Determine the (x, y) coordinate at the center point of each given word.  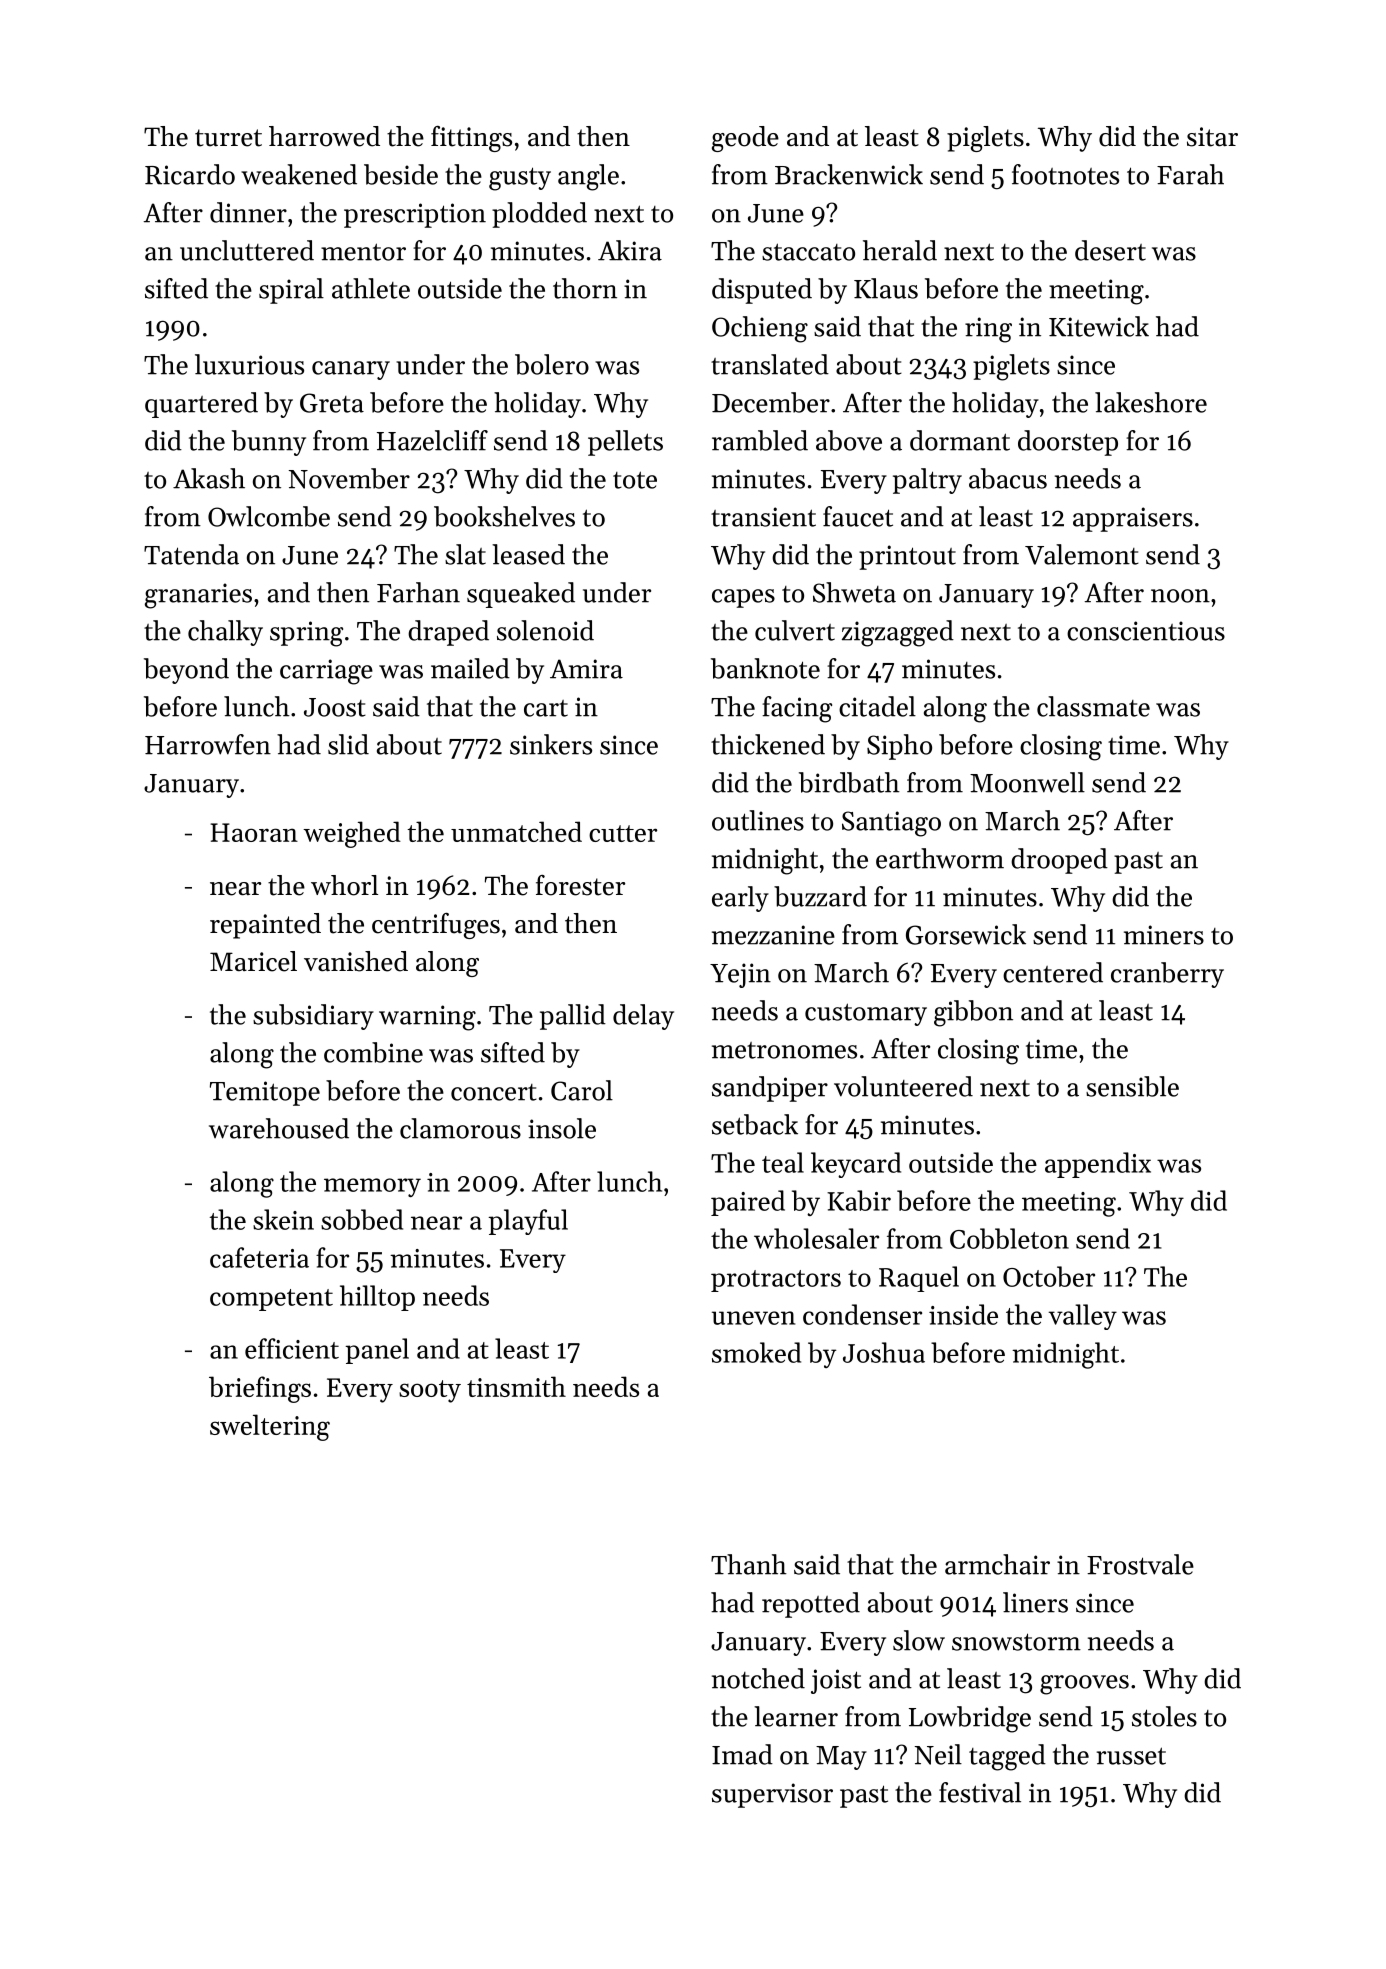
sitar (1212, 137)
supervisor (772, 1795)
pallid (573, 1017)
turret (228, 138)
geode (745, 139)
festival (980, 1792)
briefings (260, 1389)
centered (1053, 972)
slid (348, 744)
